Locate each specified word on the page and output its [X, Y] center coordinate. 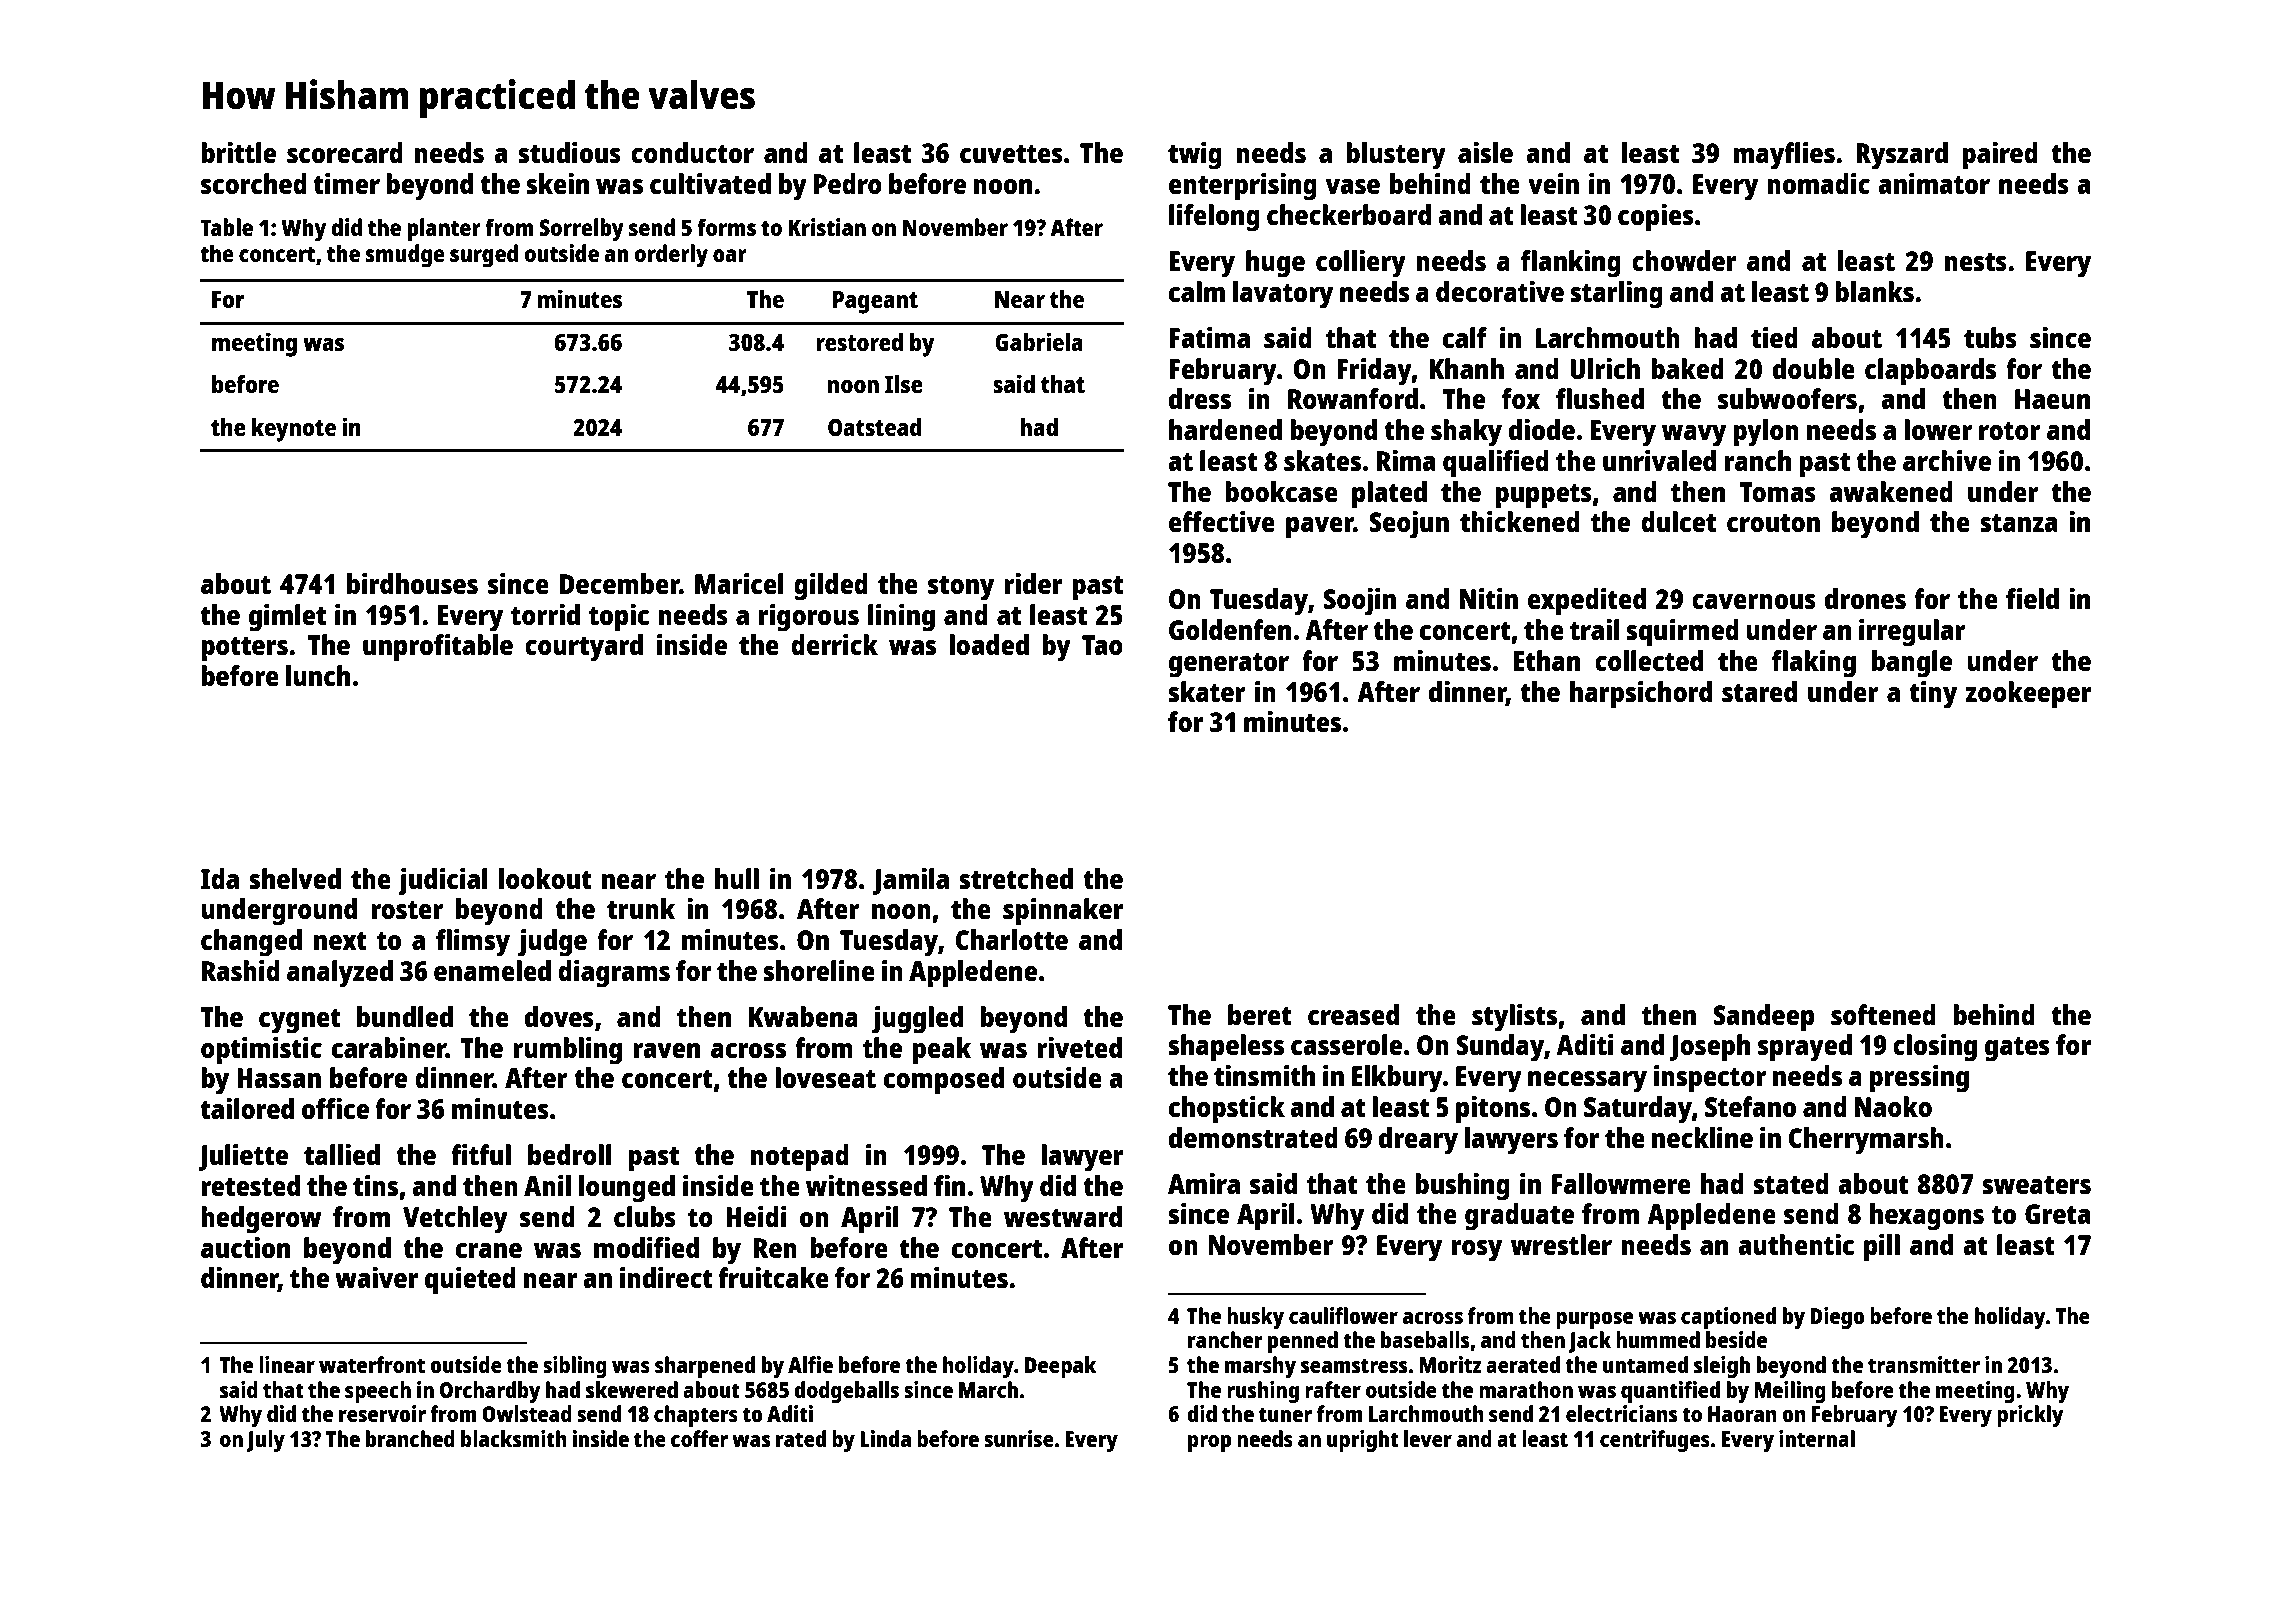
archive [1947, 460]
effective [1222, 521]
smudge [405, 256]
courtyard [584, 648]
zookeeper [2028, 695]
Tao [1102, 645]
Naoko [1893, 1106]
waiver [377, 1277]
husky [1255, 1318]
